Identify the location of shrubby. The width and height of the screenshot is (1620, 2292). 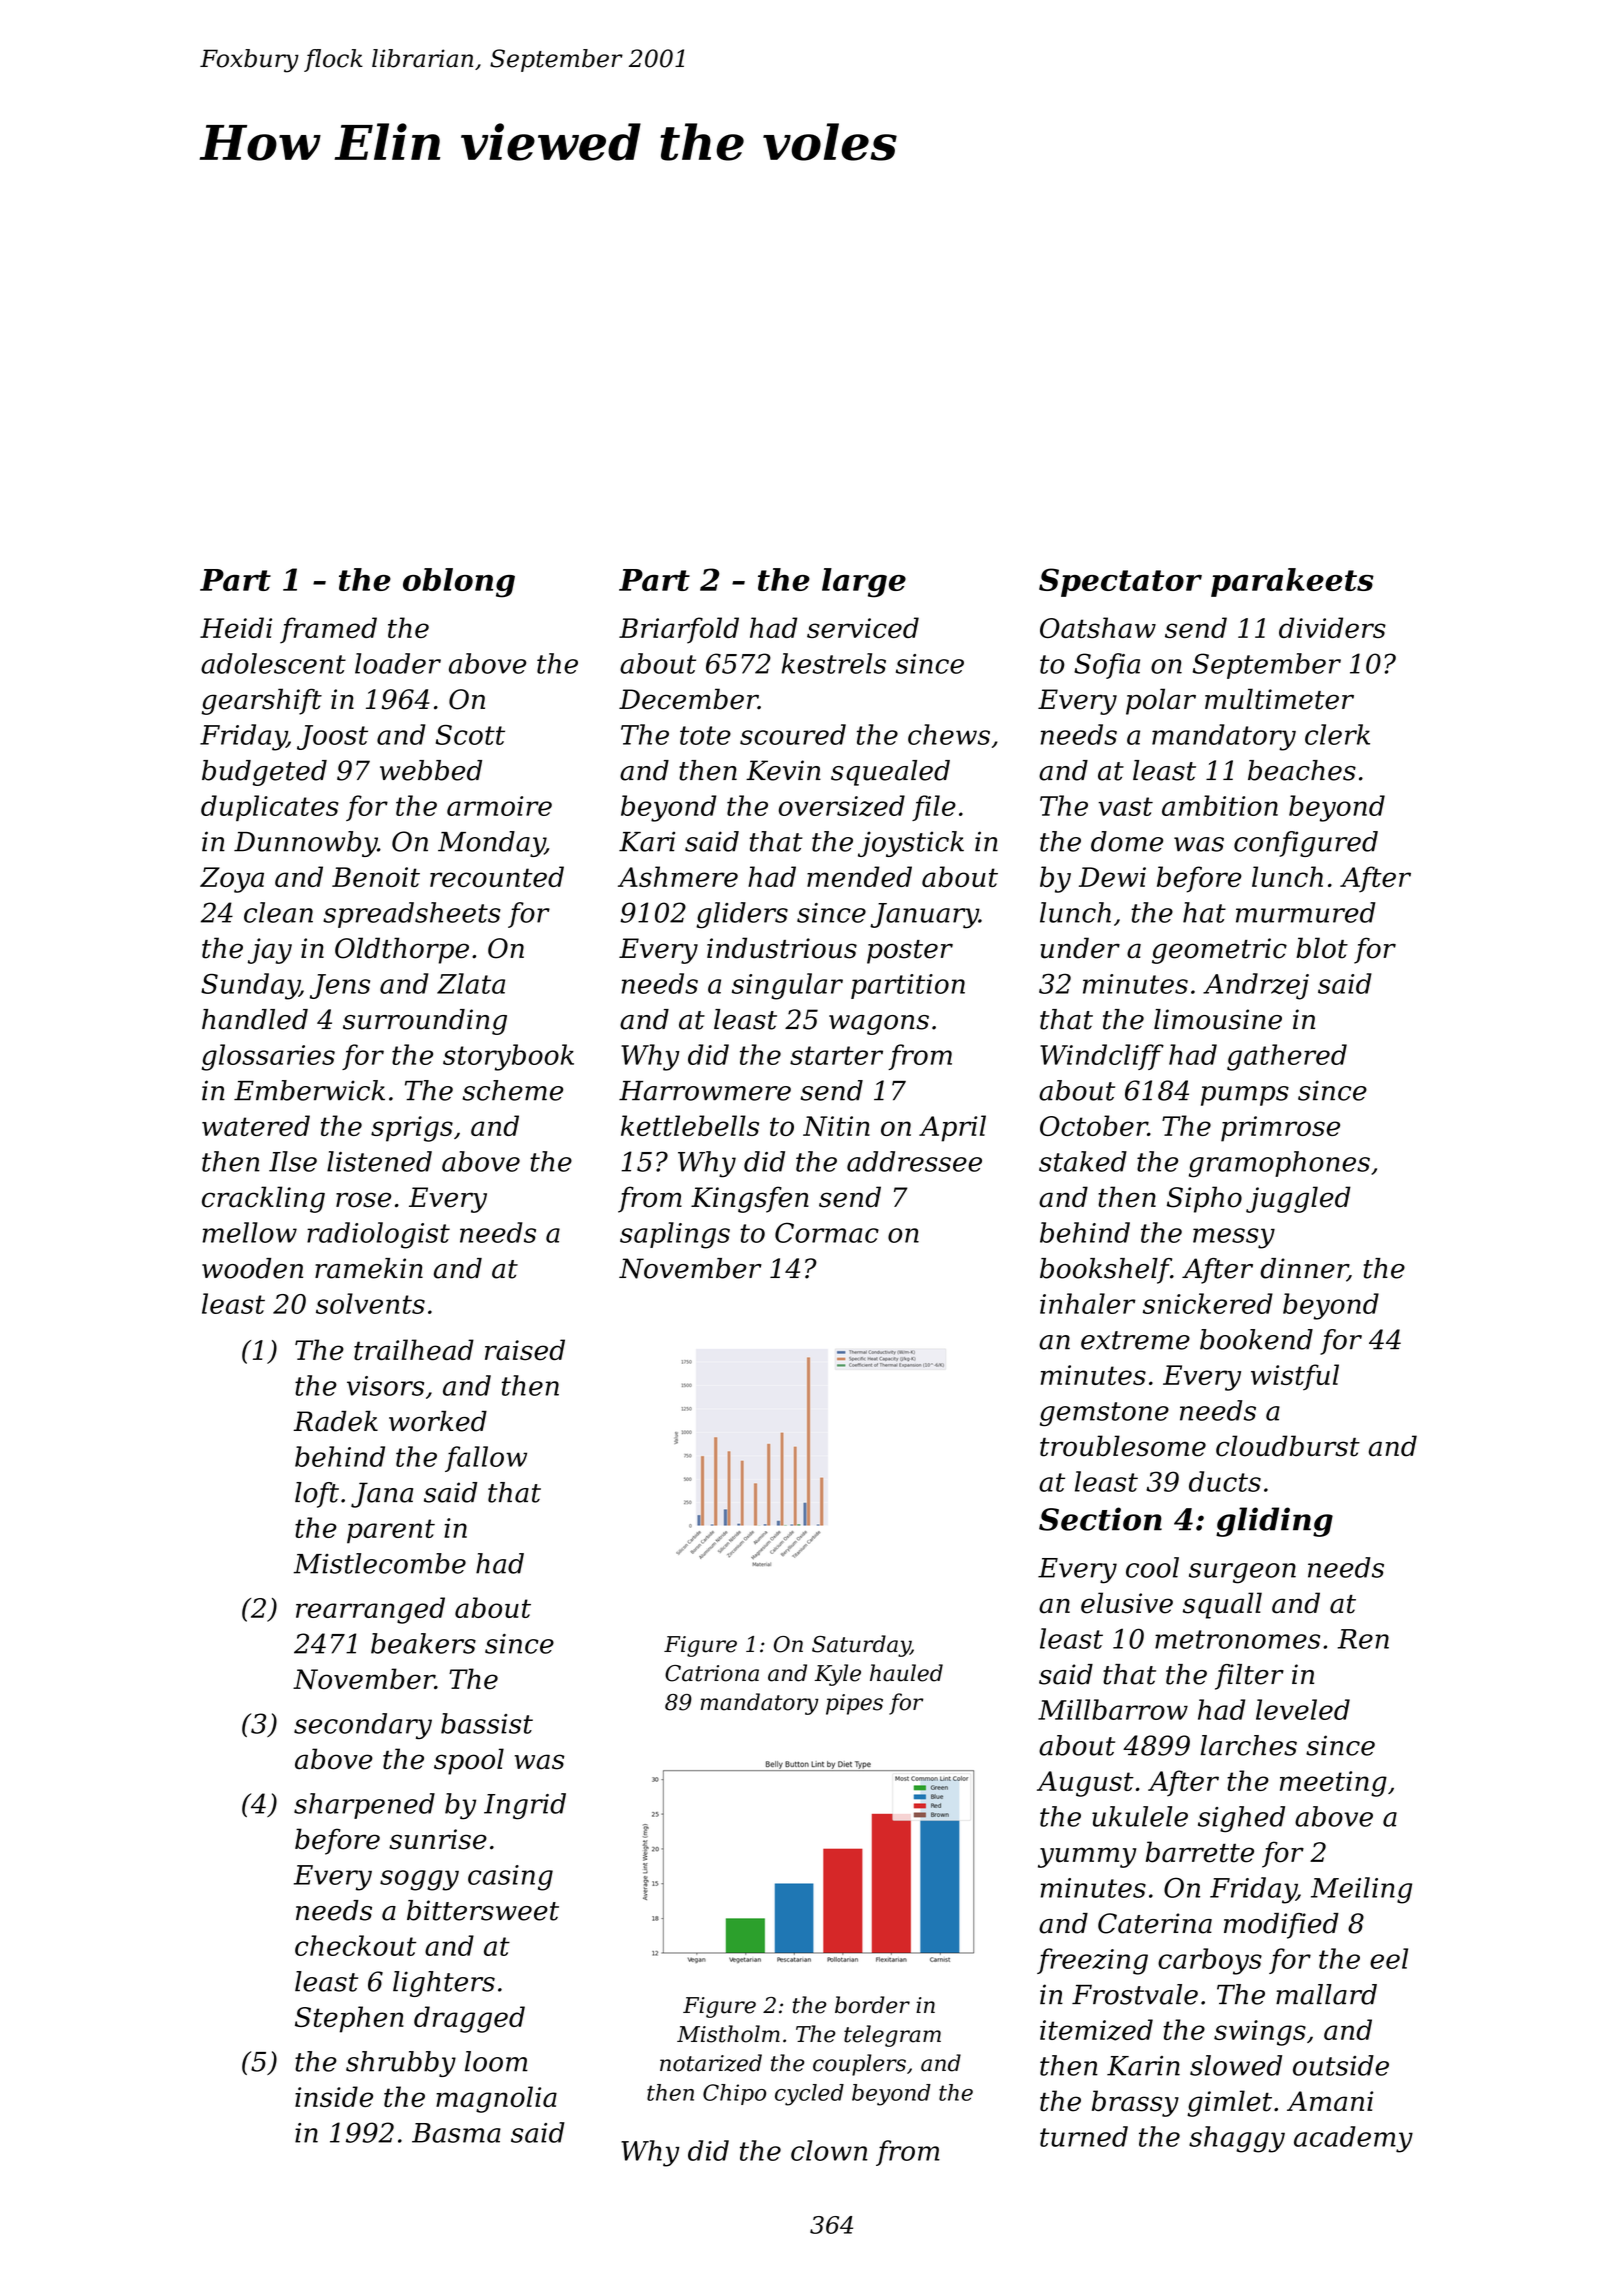
(401, 2064).
